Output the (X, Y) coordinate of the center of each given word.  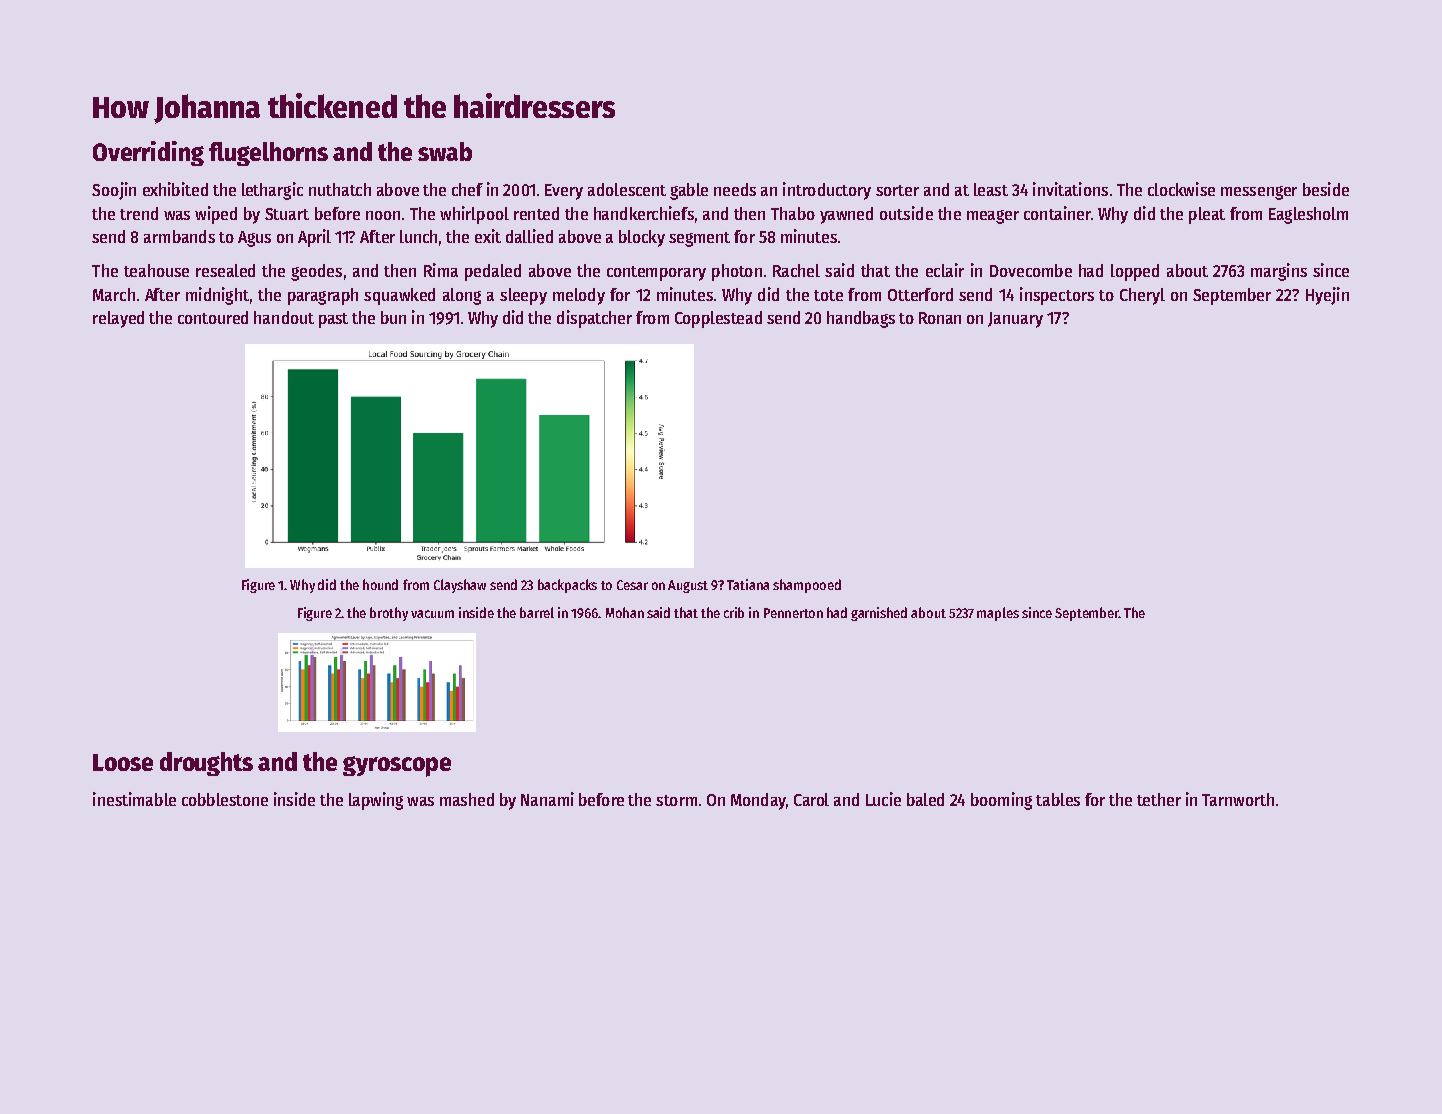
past (333, 320)
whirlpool (474, 215)
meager (993, 217)
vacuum (432, 614)
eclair (945, 270)
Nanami (547, 799)
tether (1159, 799)
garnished (879, 614)
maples (998, 614)
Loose (123, 762)
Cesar (632, 585)
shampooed (807, 586)
